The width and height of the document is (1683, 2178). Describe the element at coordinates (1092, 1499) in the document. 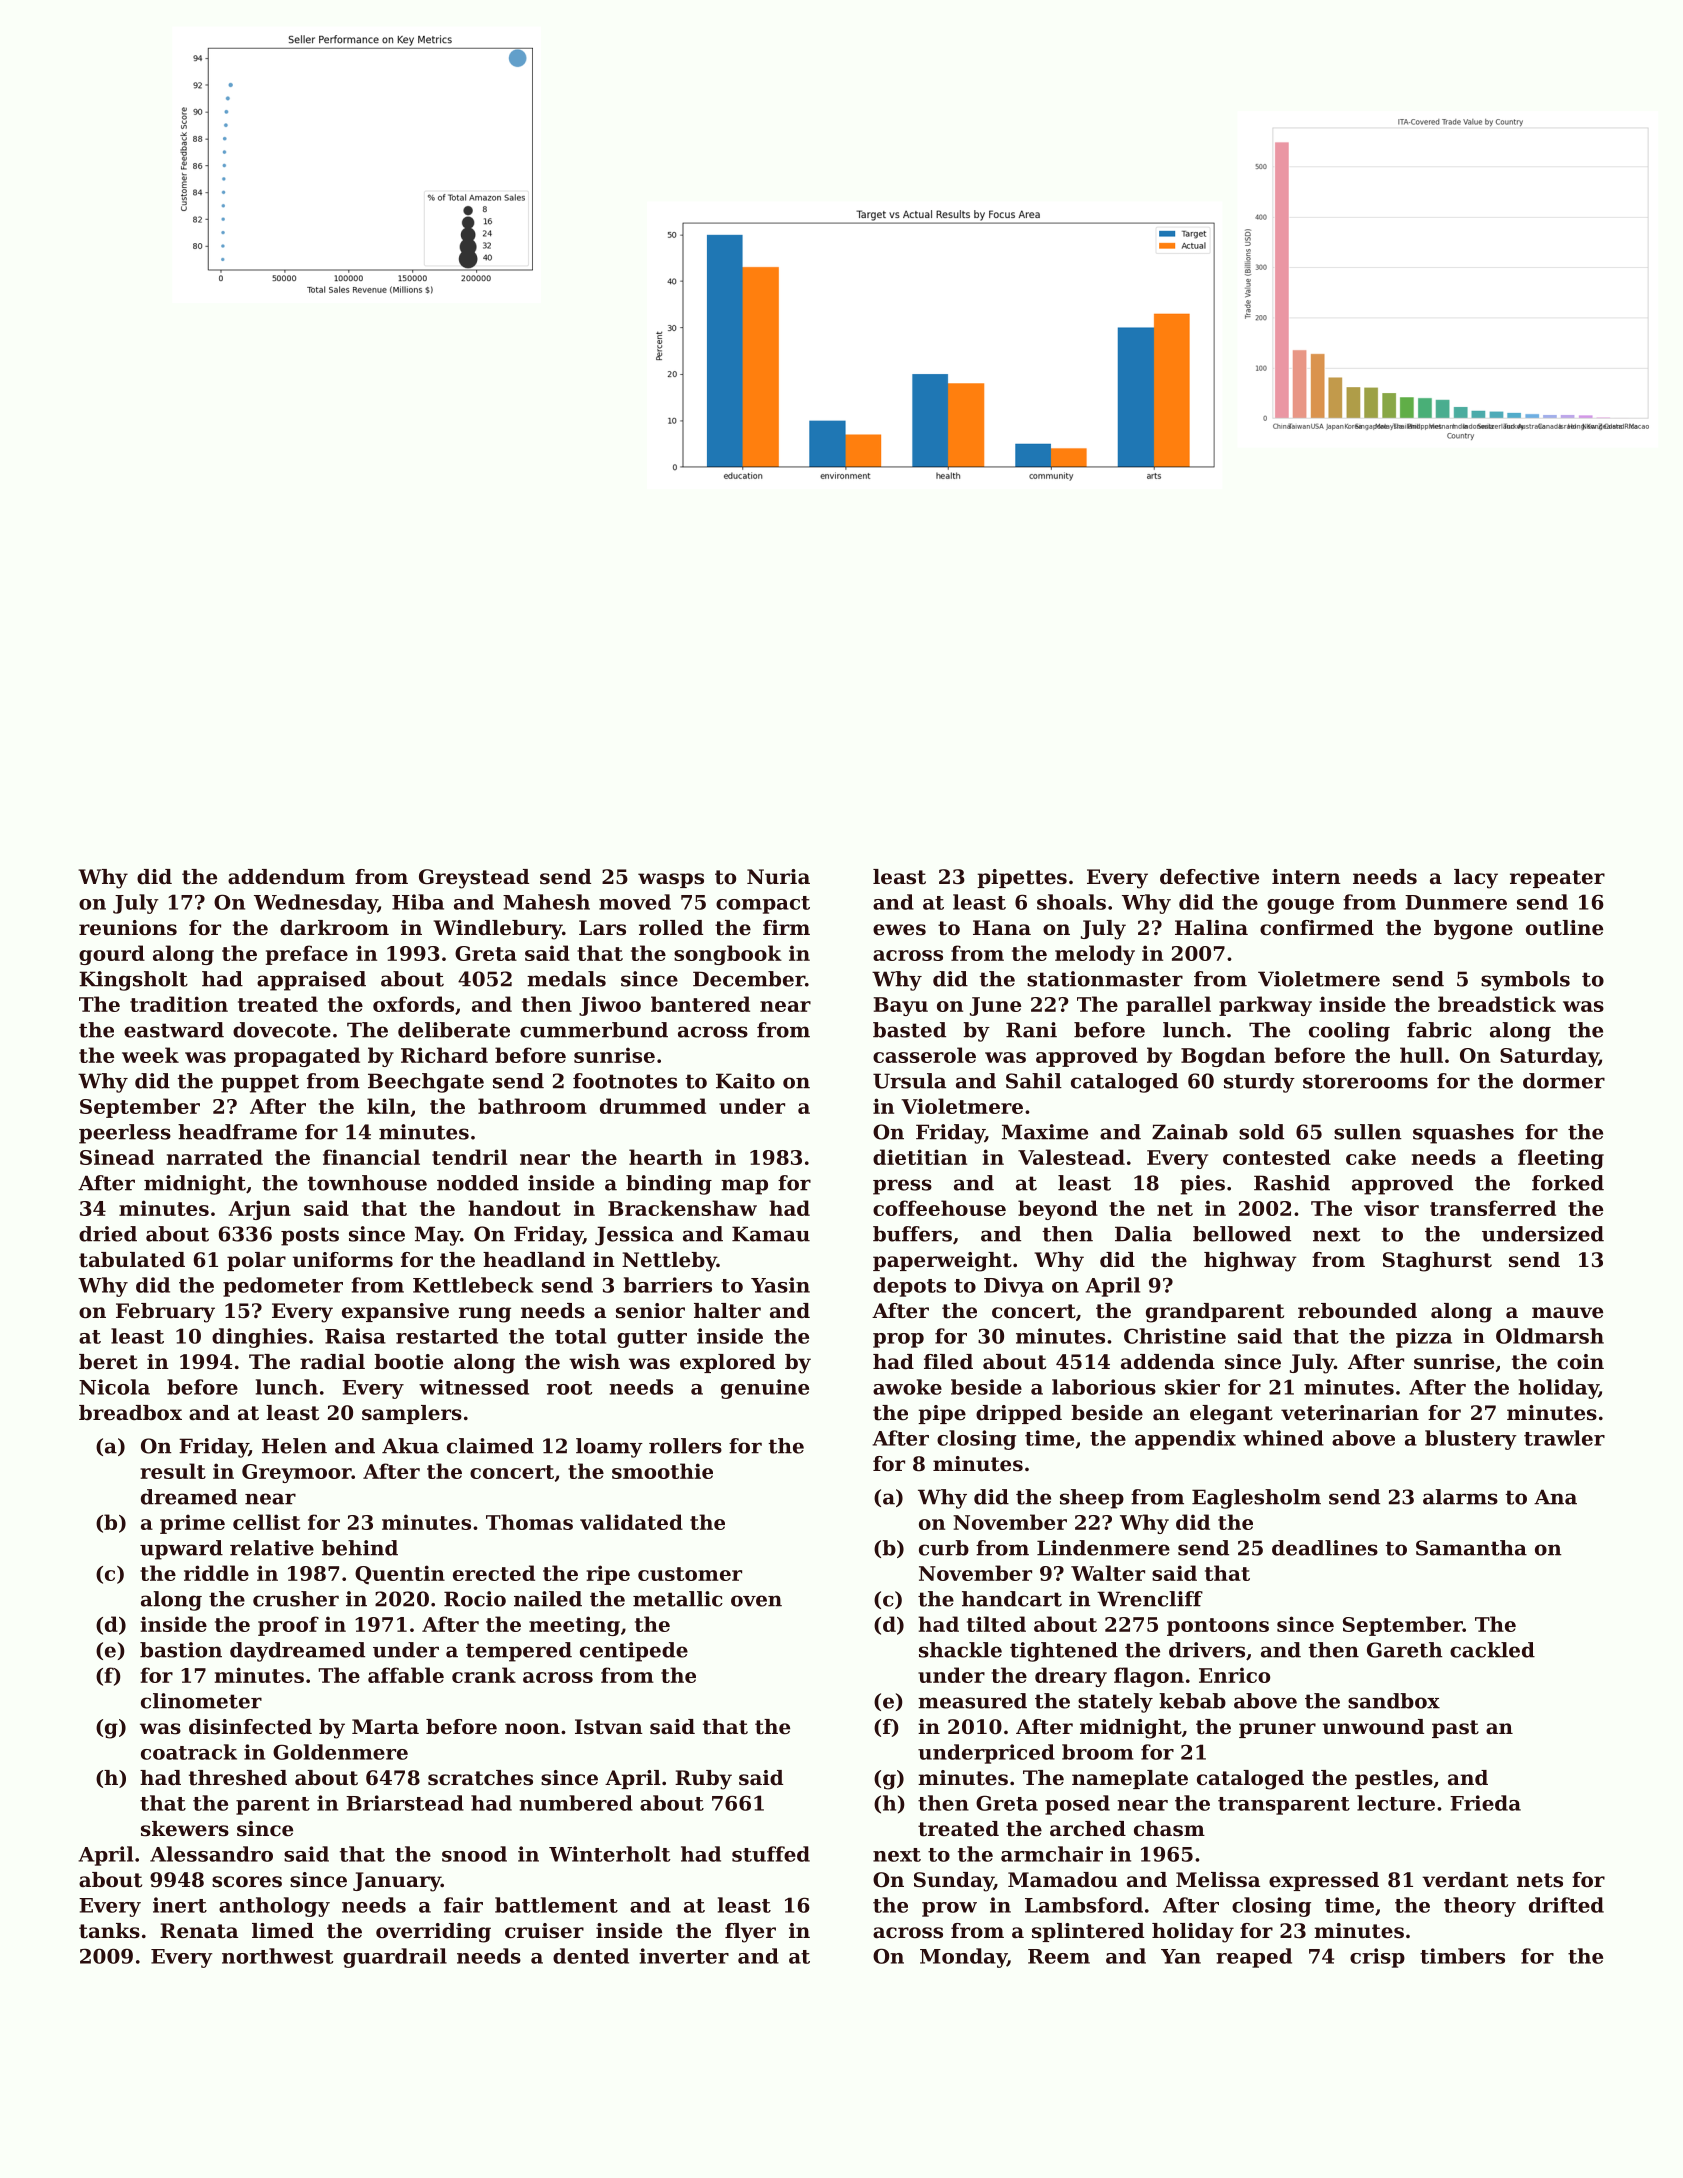

I see `sheep` at that location.
